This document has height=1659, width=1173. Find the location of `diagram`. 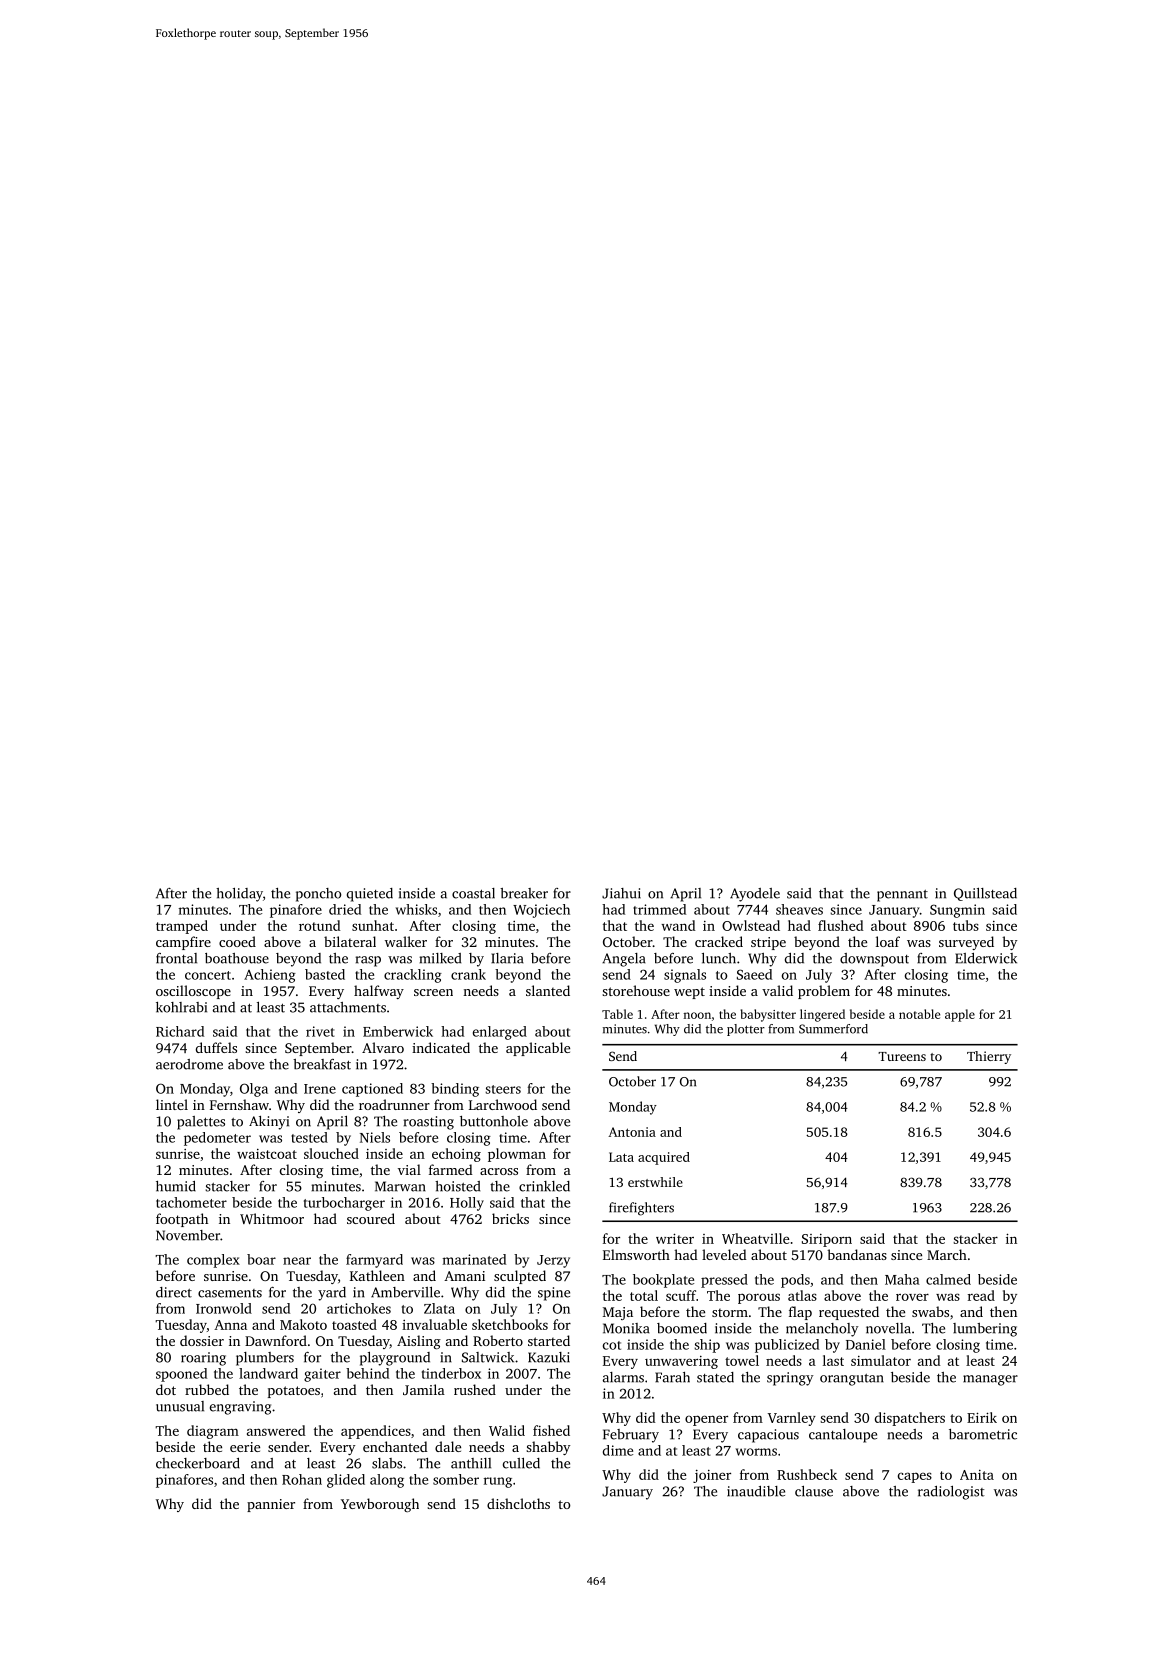

diagram is located at coordinates (213, 1432).
